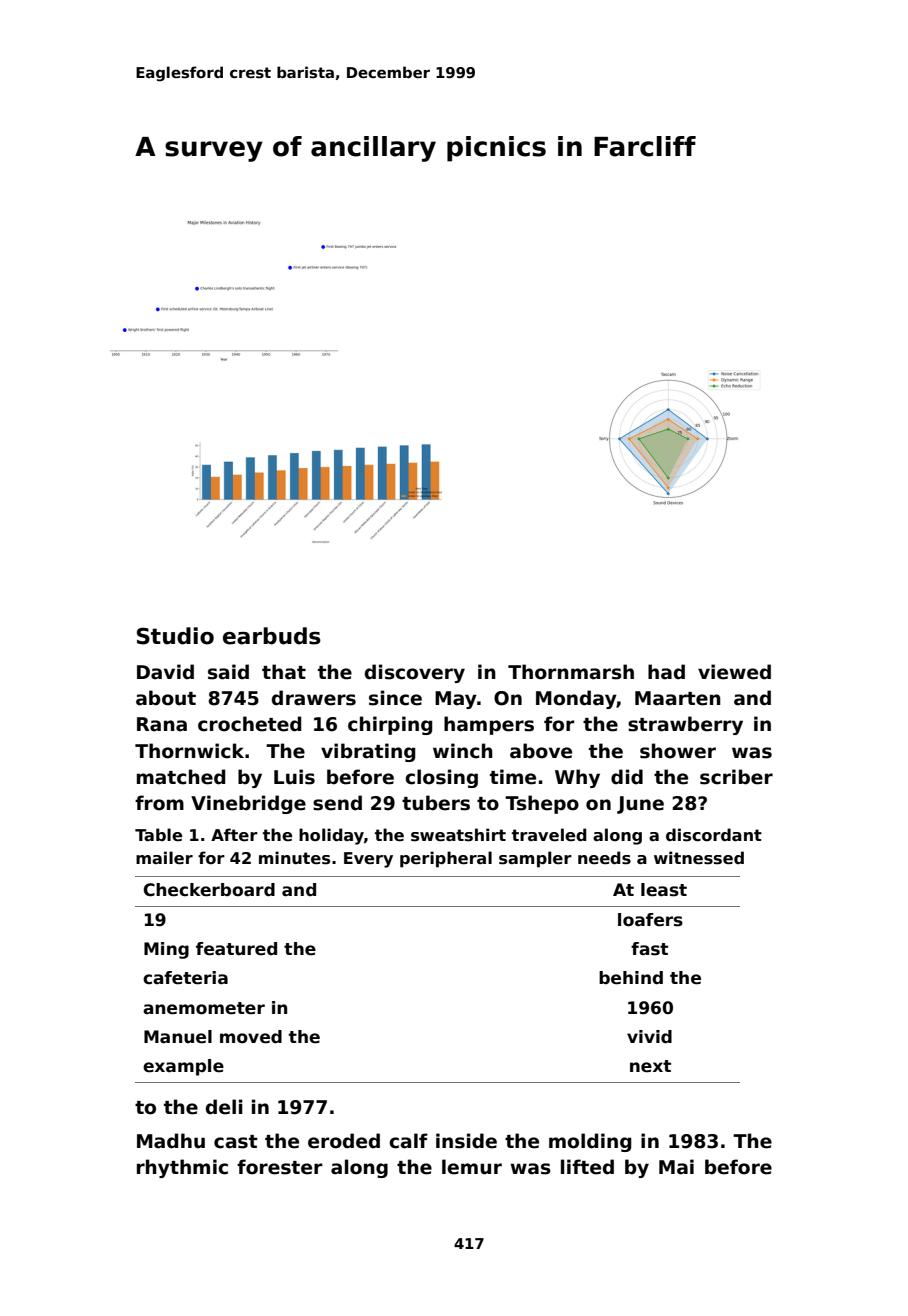  What do you see at coordinates (224, 1107) in the screenshot?
I see `deli` at bounding box center [224, 1107].
